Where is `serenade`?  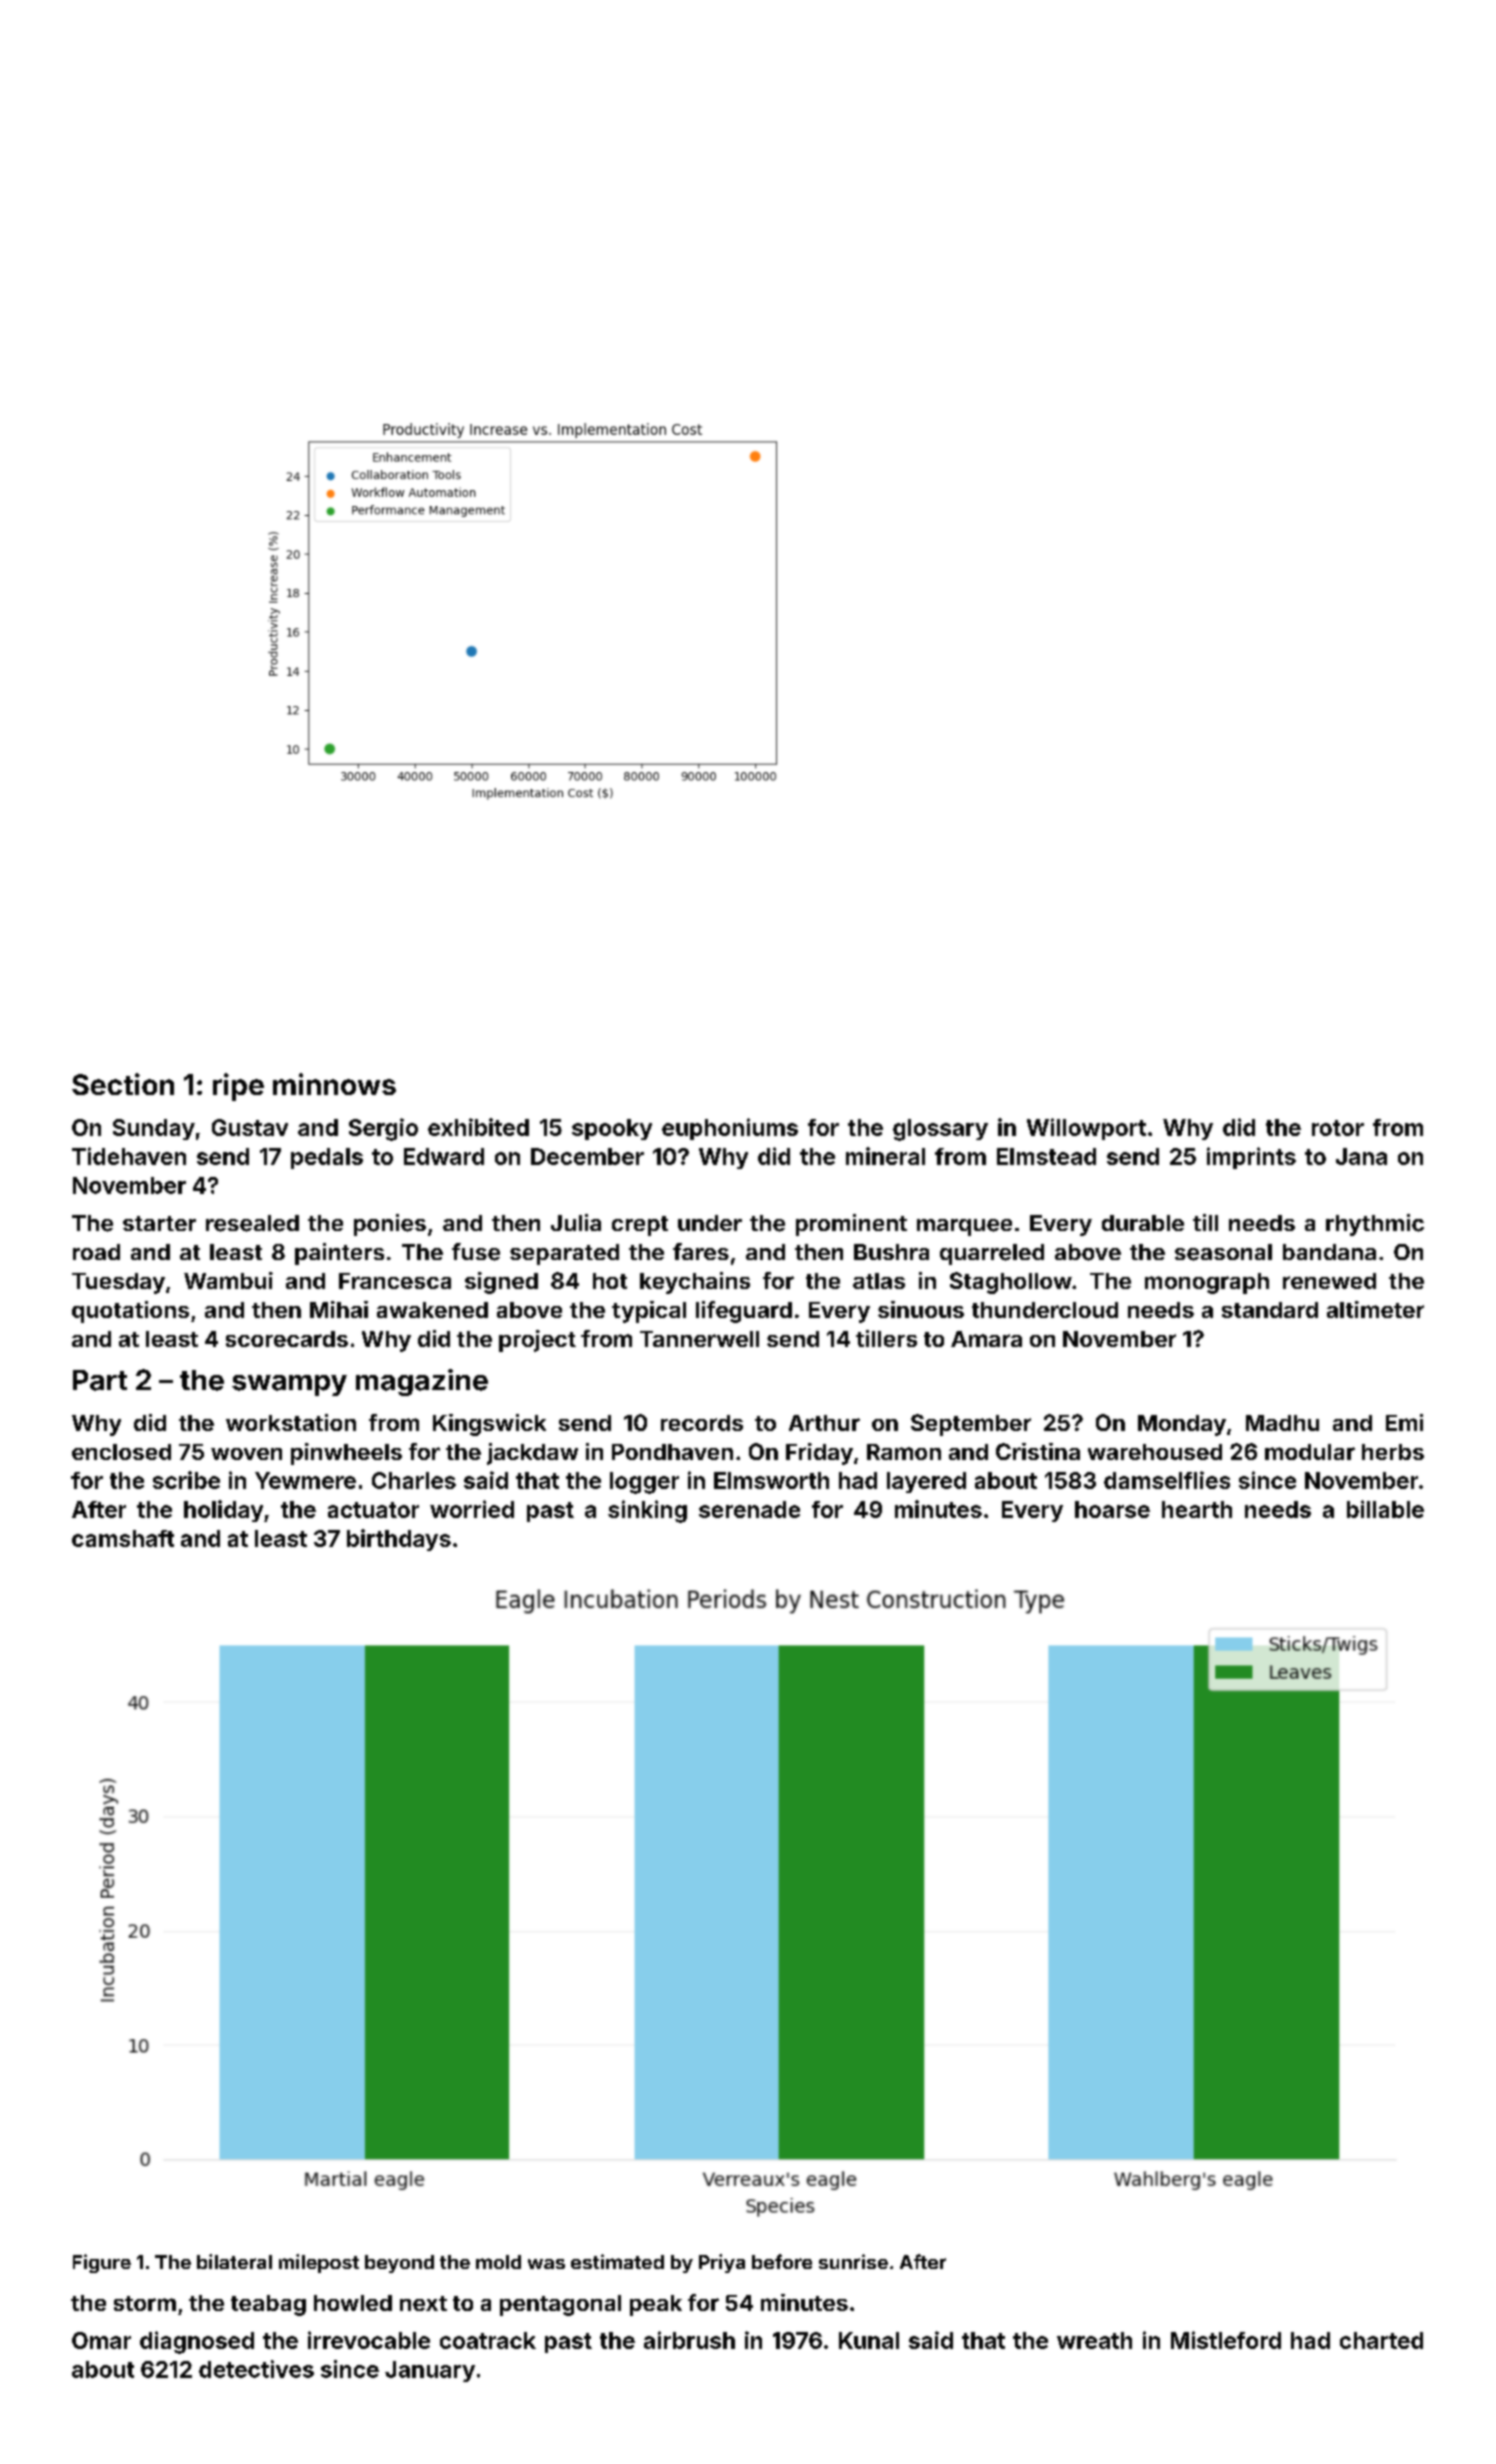
serenade is located at coordinates (749, 1509).
